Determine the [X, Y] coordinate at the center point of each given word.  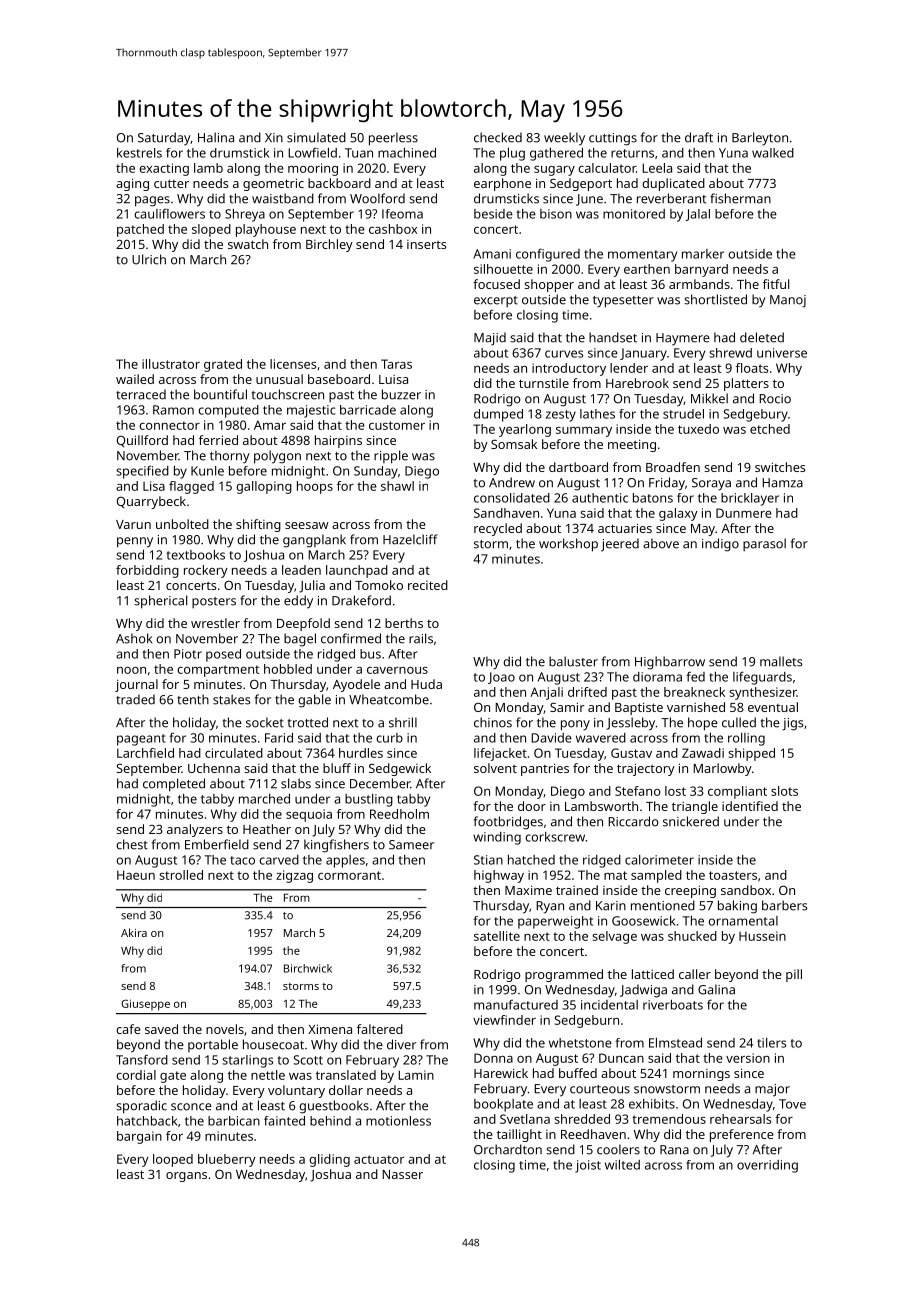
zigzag [294, 876]
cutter [171, 183]
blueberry [227, 1160]
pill [794, 975]
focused [496, 284]
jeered [620, 545]
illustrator [171, 364]
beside [493, 214]
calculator [607, 168]
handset [613, 337]
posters [214, 602]
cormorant [349, 875]
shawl [397, 486]
